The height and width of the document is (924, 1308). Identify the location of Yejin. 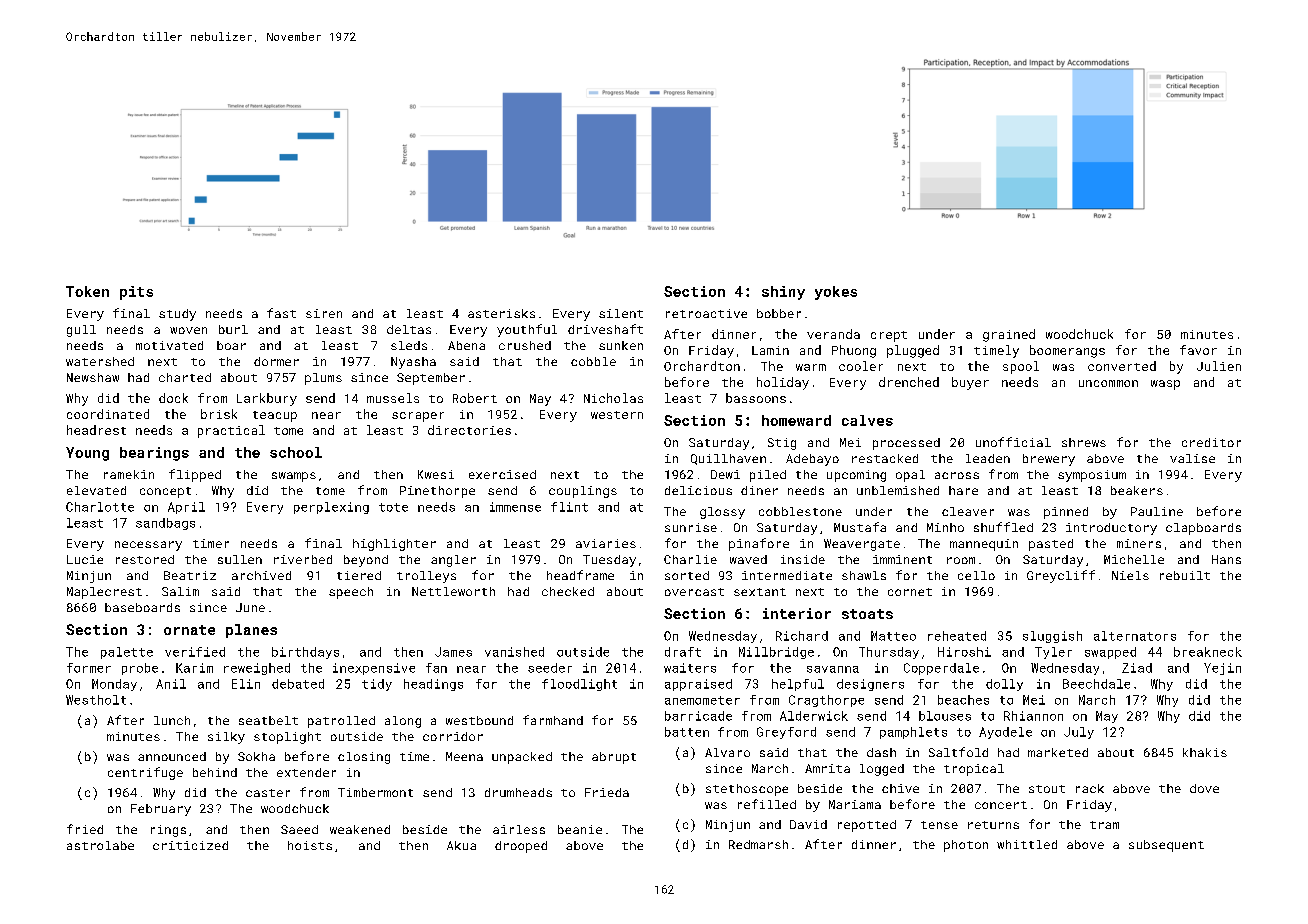
(1222, 669).
